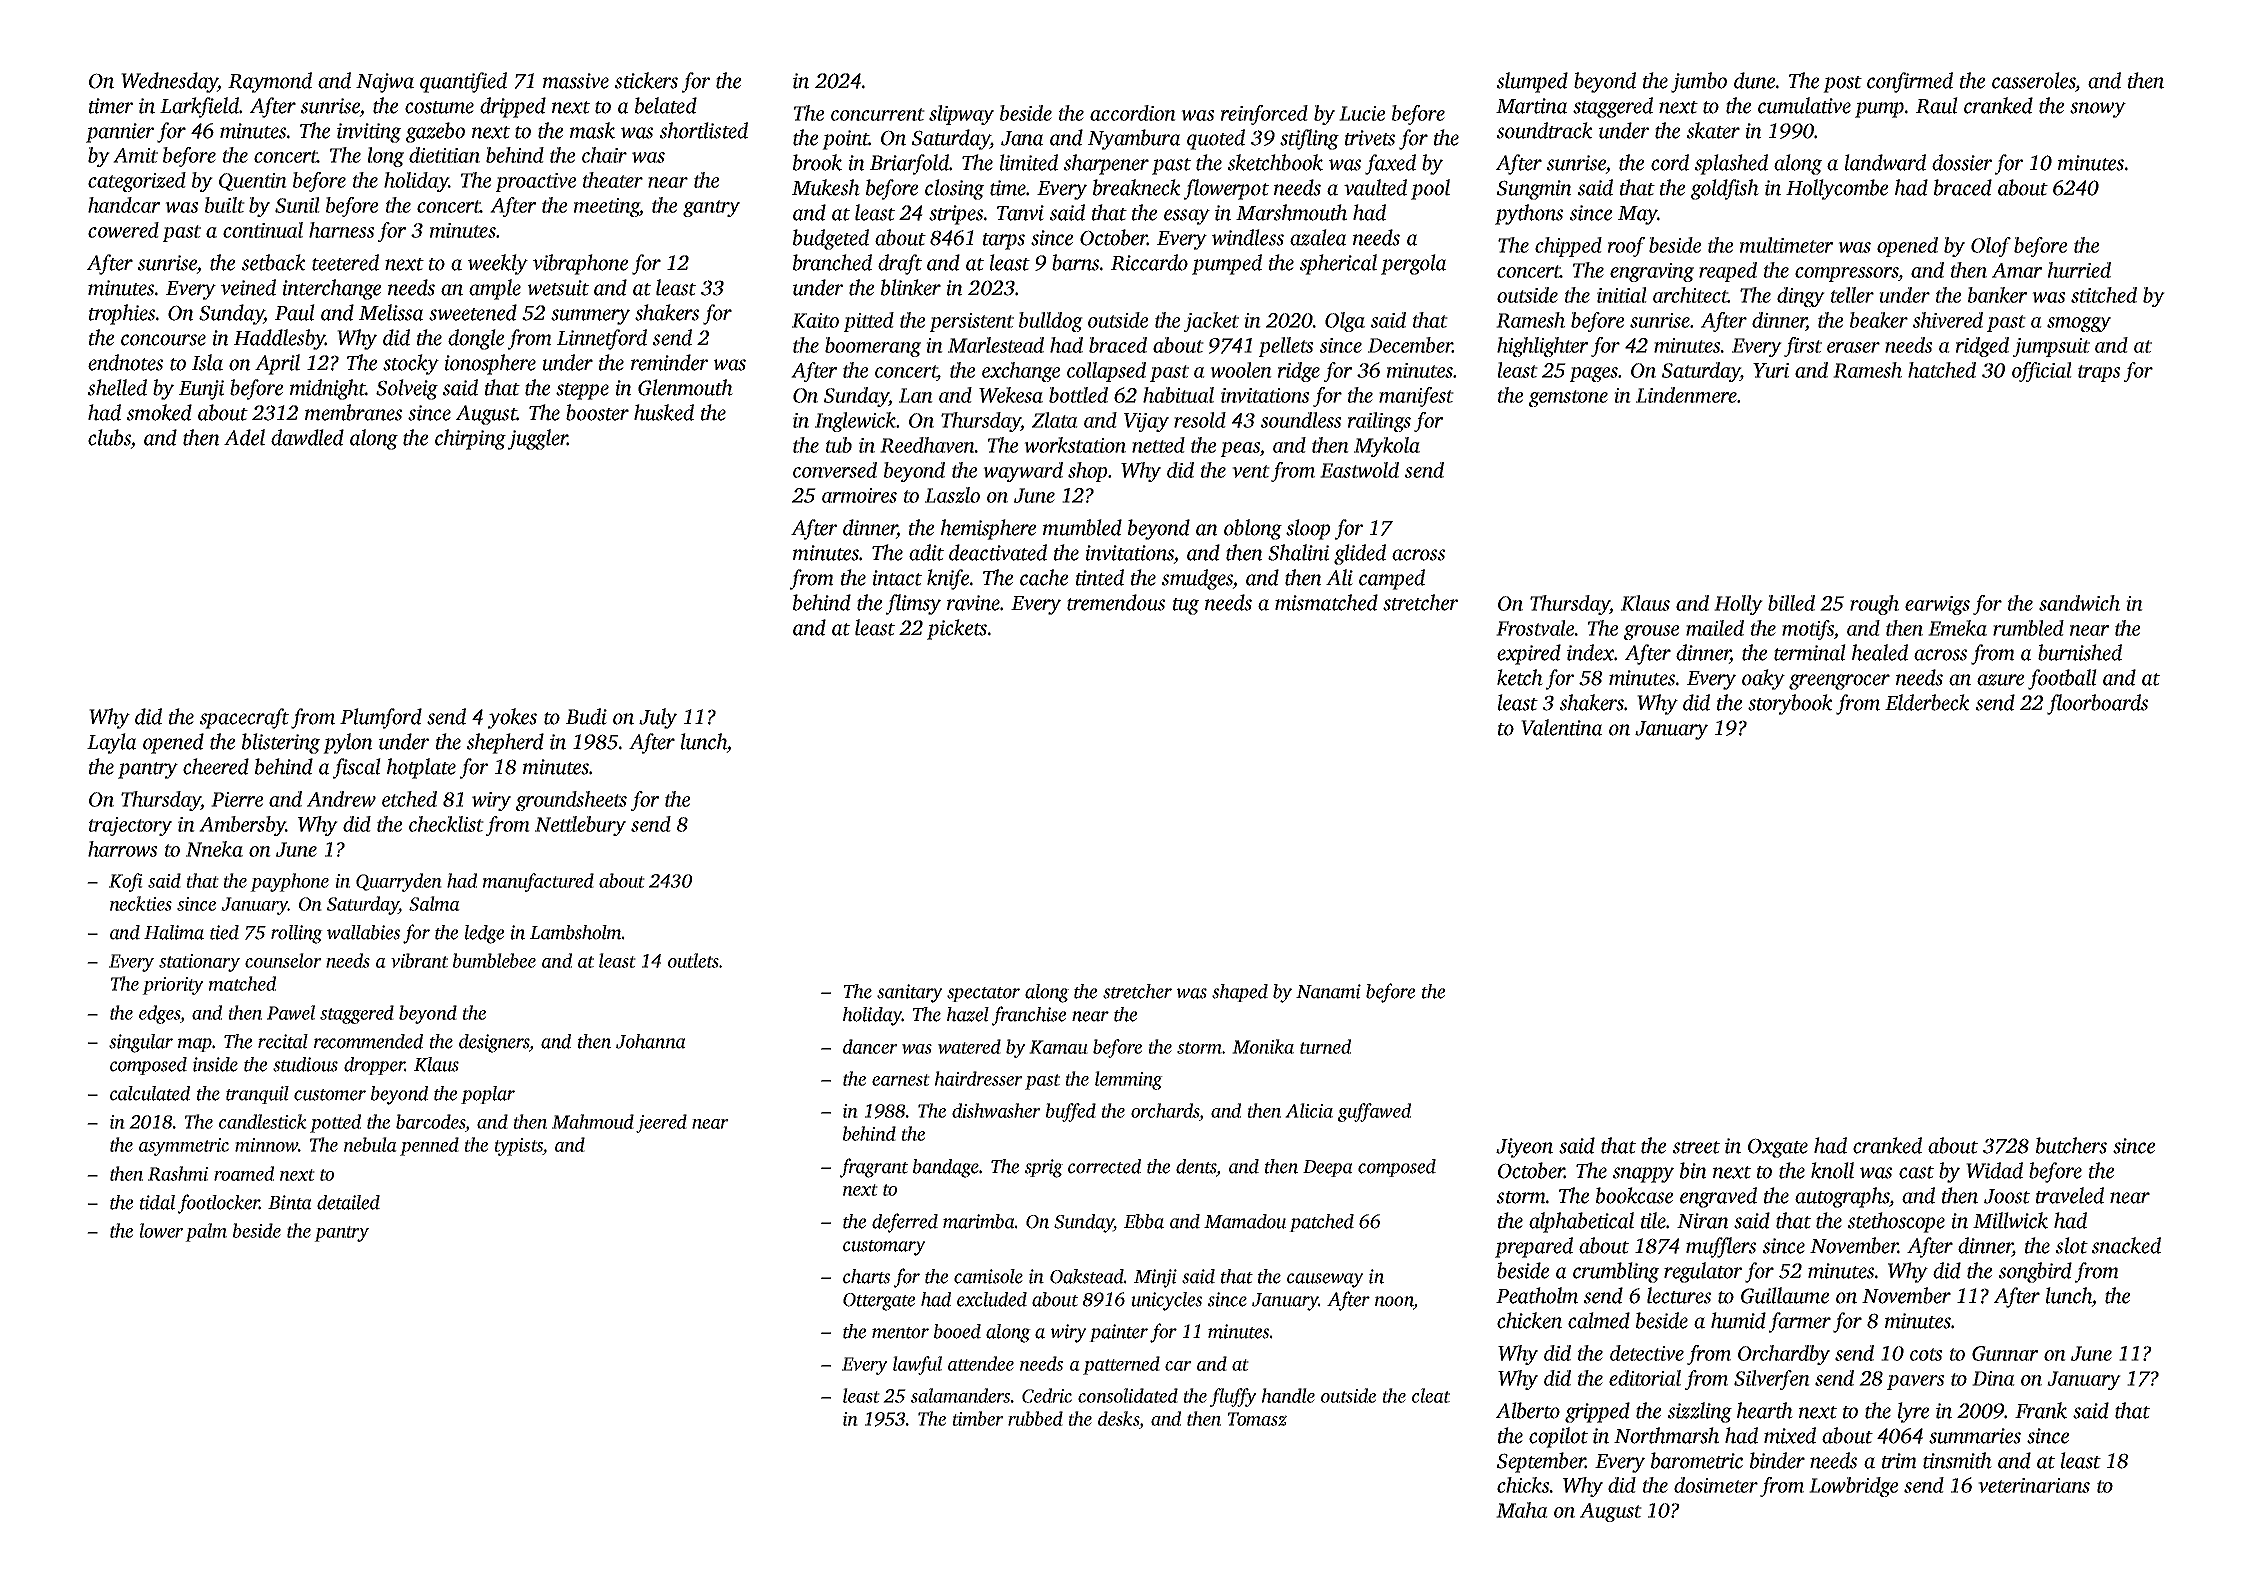 This screenshot has height=1593, width=2253. I want to click on Frank, so click(2041, 1410).
